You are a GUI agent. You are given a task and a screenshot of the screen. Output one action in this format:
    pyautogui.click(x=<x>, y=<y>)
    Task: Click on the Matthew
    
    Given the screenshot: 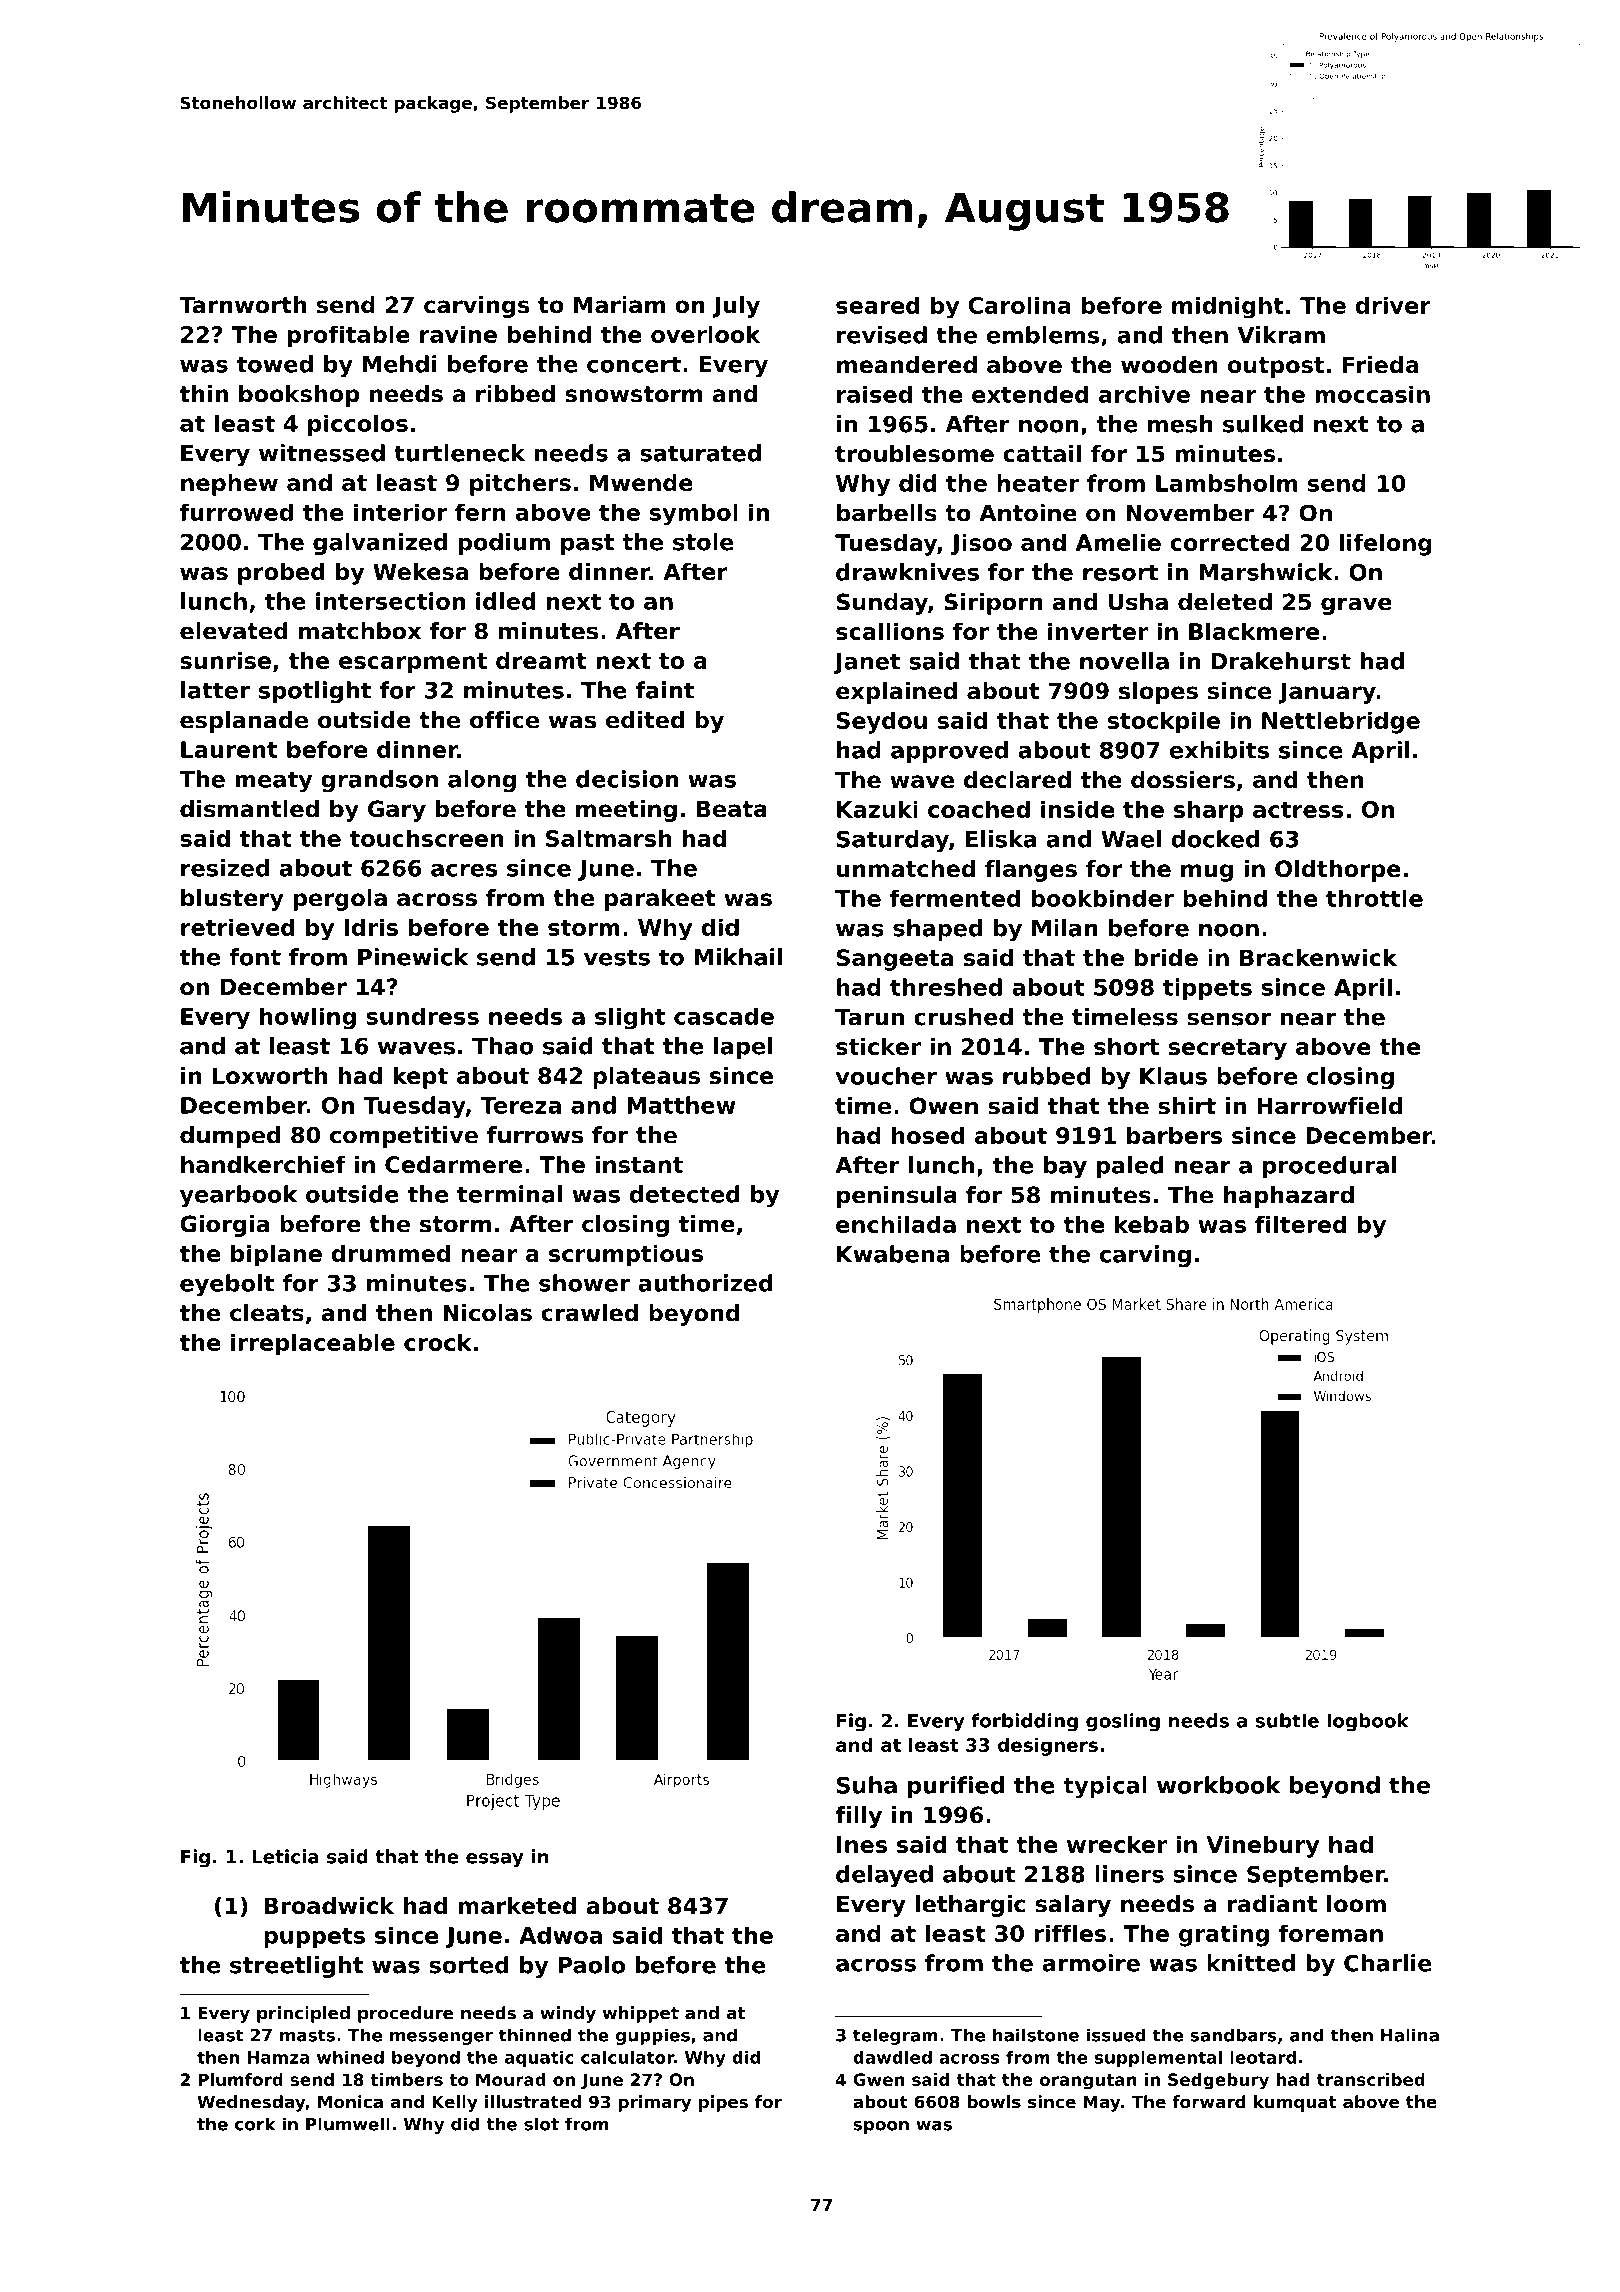 What is the action you would take?
    pyautogui.click(x=681, y=1105)
